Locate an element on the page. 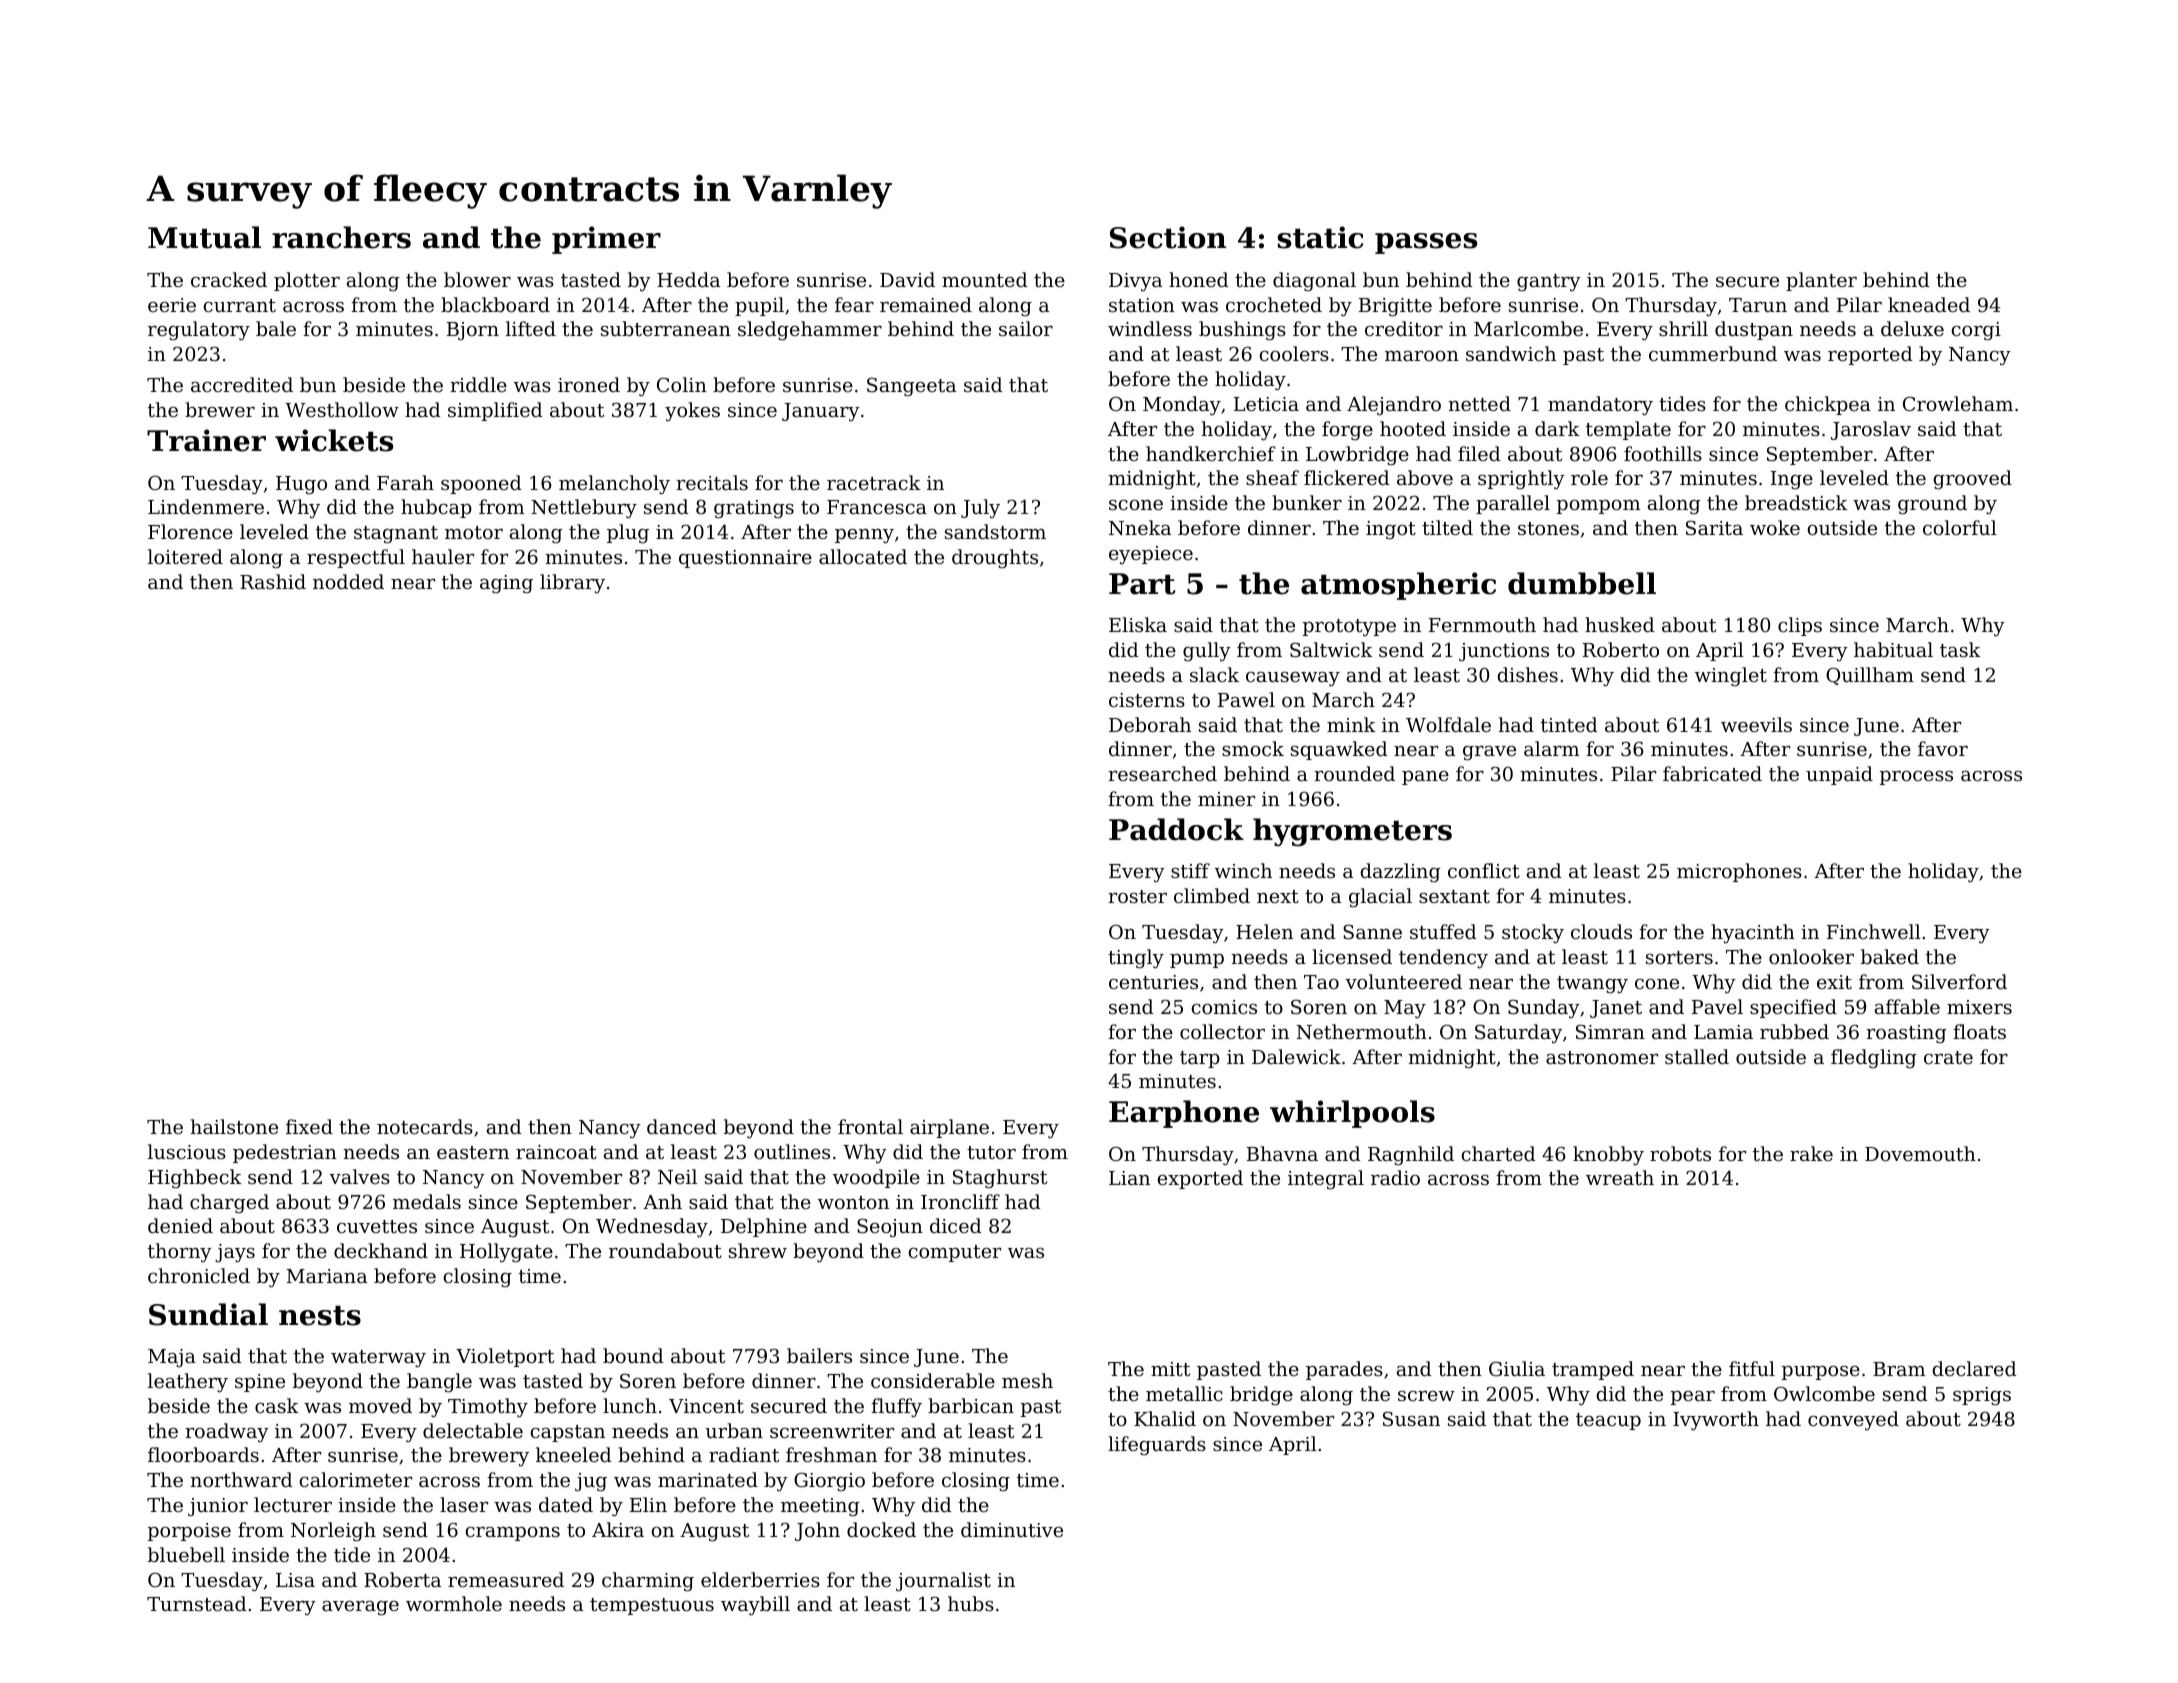 The width and height of the image is (2178, 1683). hubs is located at coordinates (971, 1603).
